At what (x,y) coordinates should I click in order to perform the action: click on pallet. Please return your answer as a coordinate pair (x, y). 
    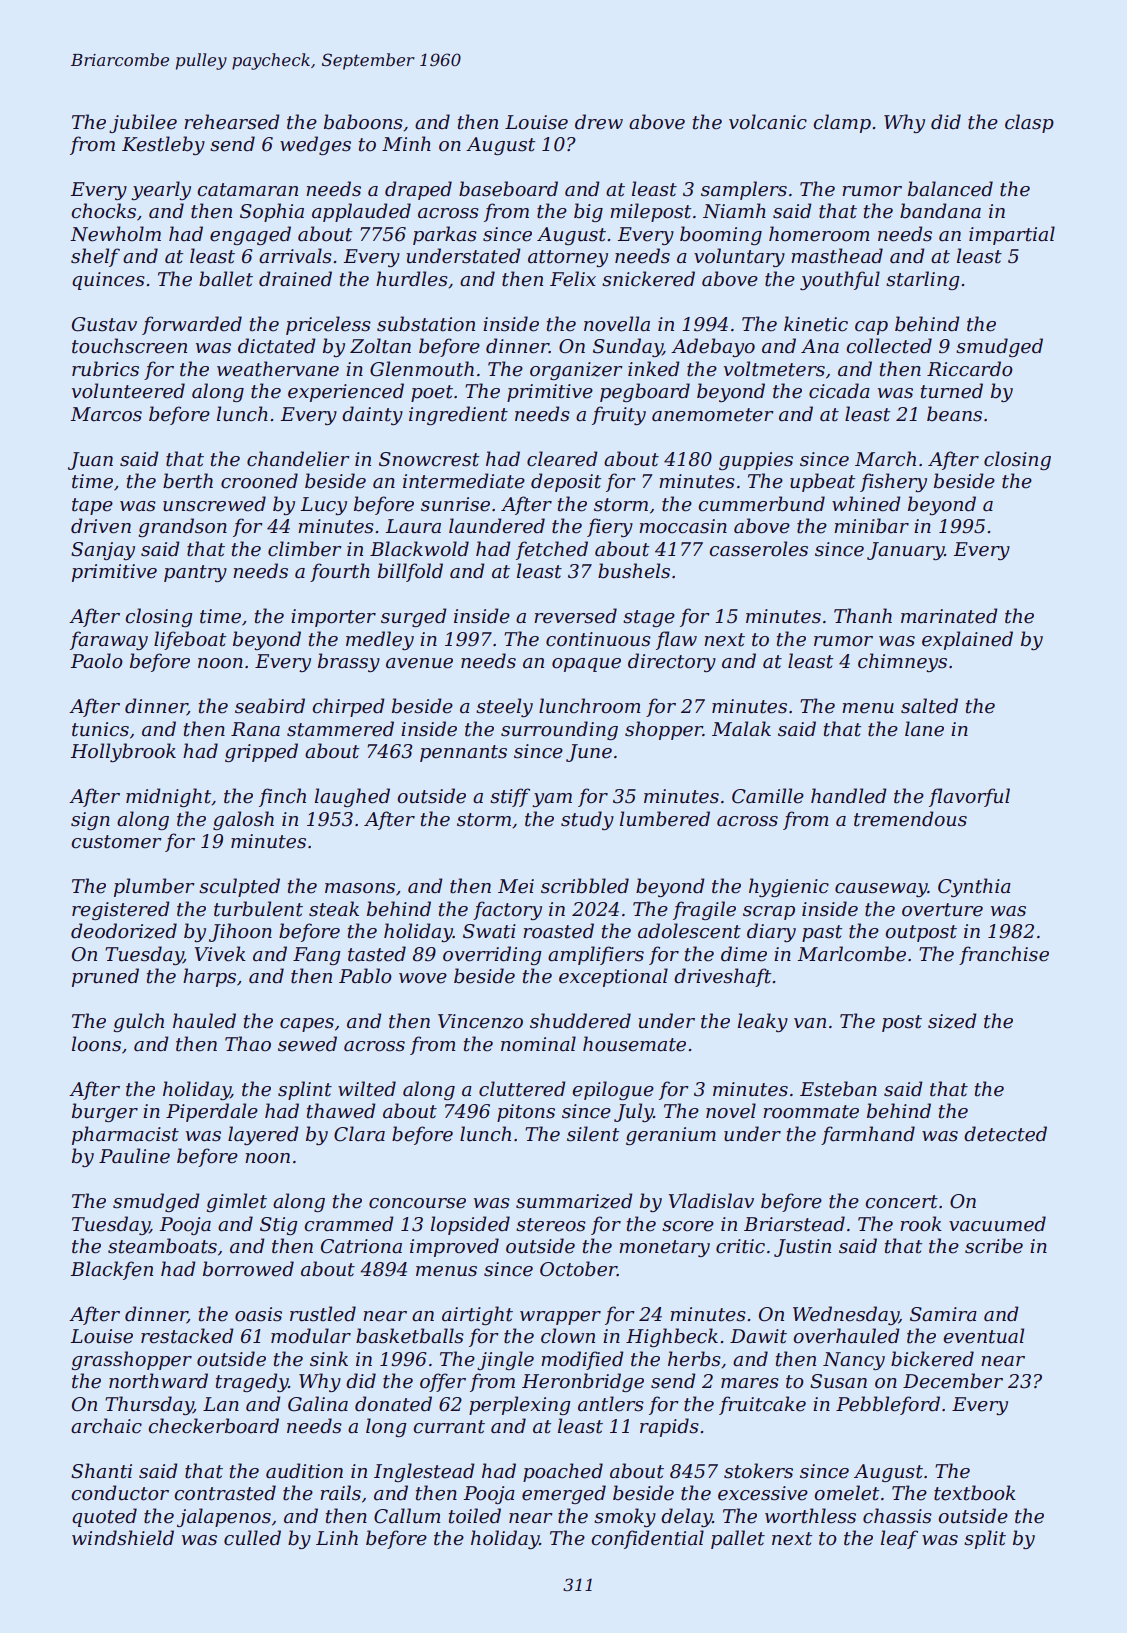
    Looking at the image, I should click on (738, 1539).
